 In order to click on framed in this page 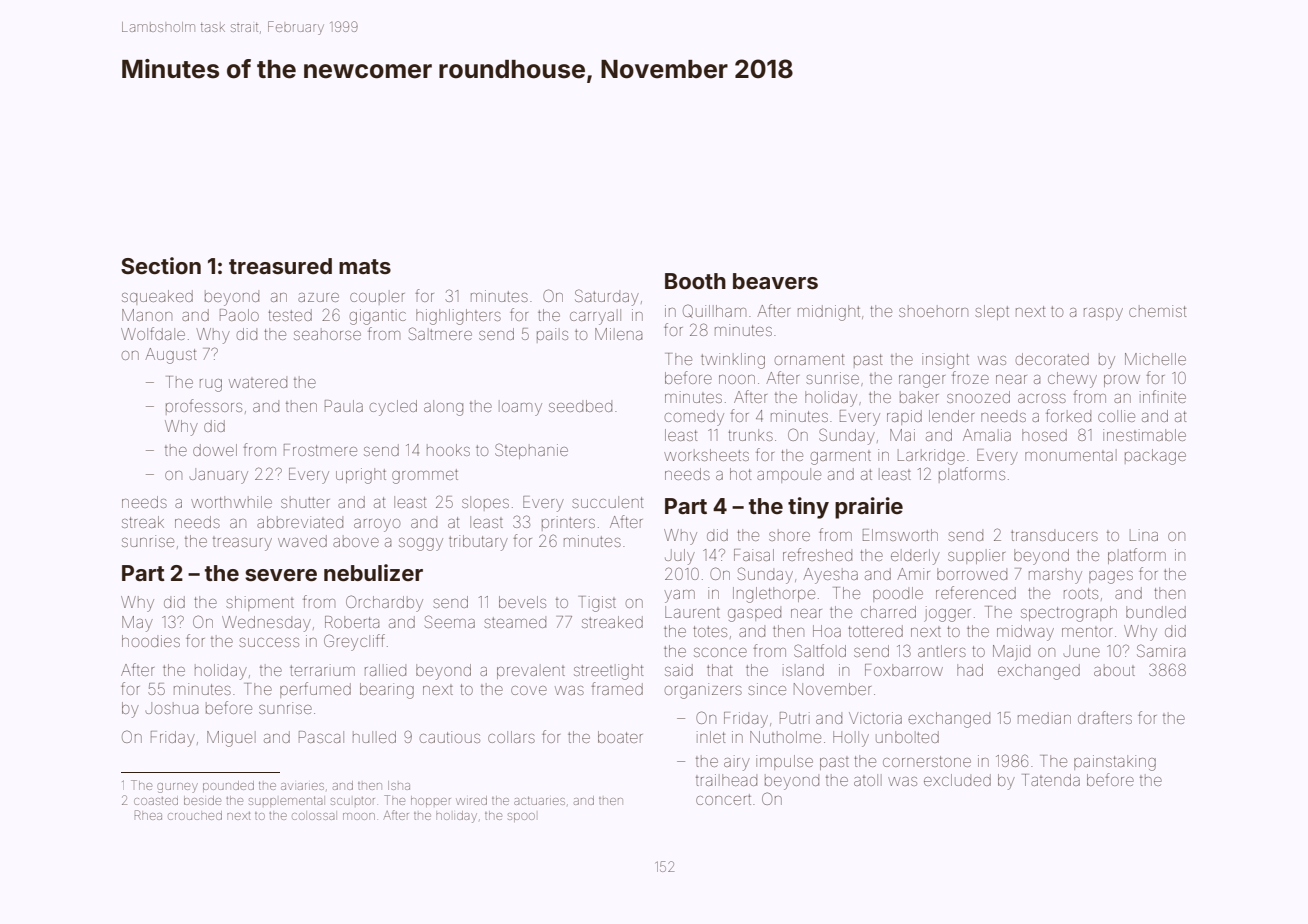, I will do `click(617, 688)`.
